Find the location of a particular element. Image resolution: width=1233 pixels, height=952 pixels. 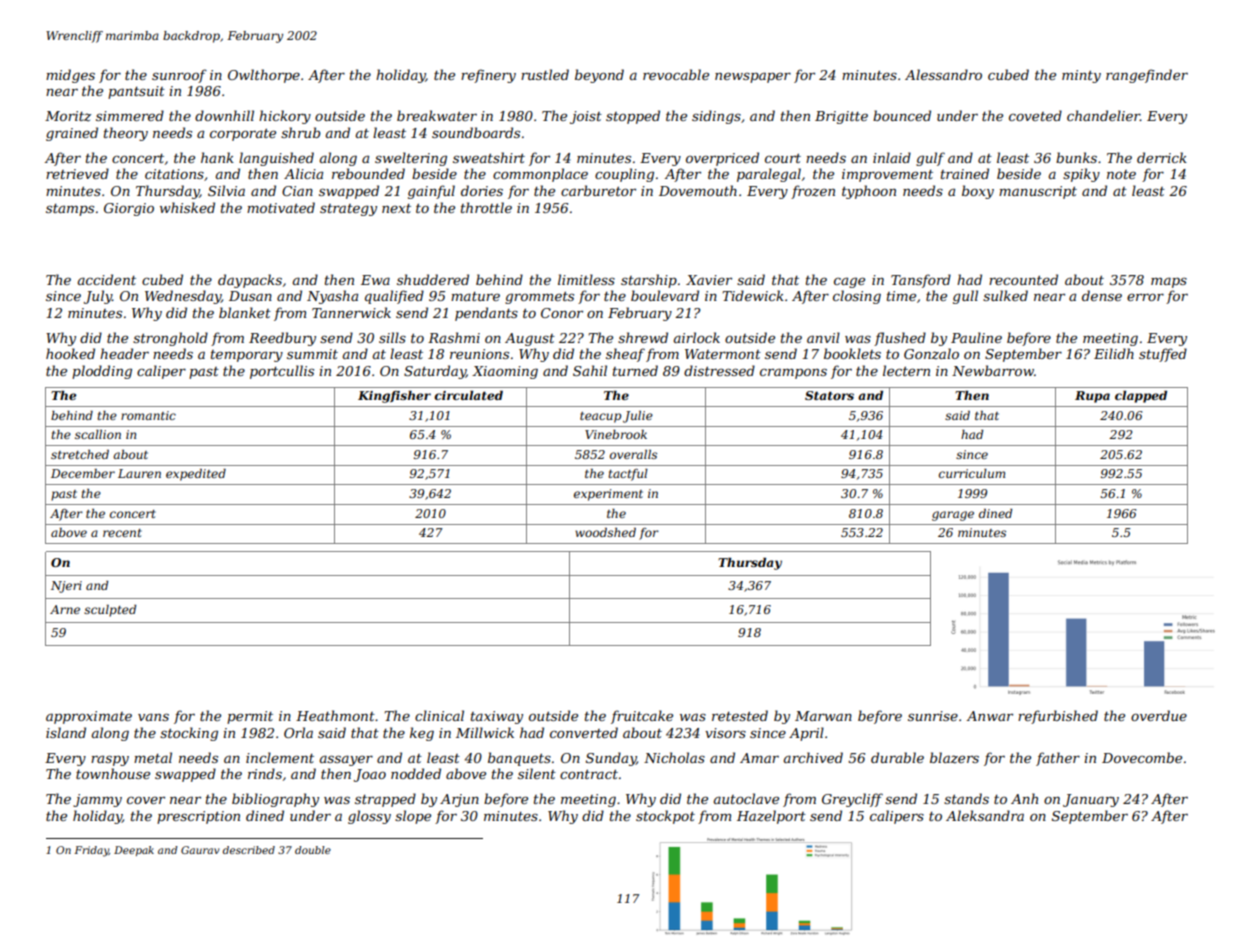

fruitcake is located at coordinates (642, 717).
